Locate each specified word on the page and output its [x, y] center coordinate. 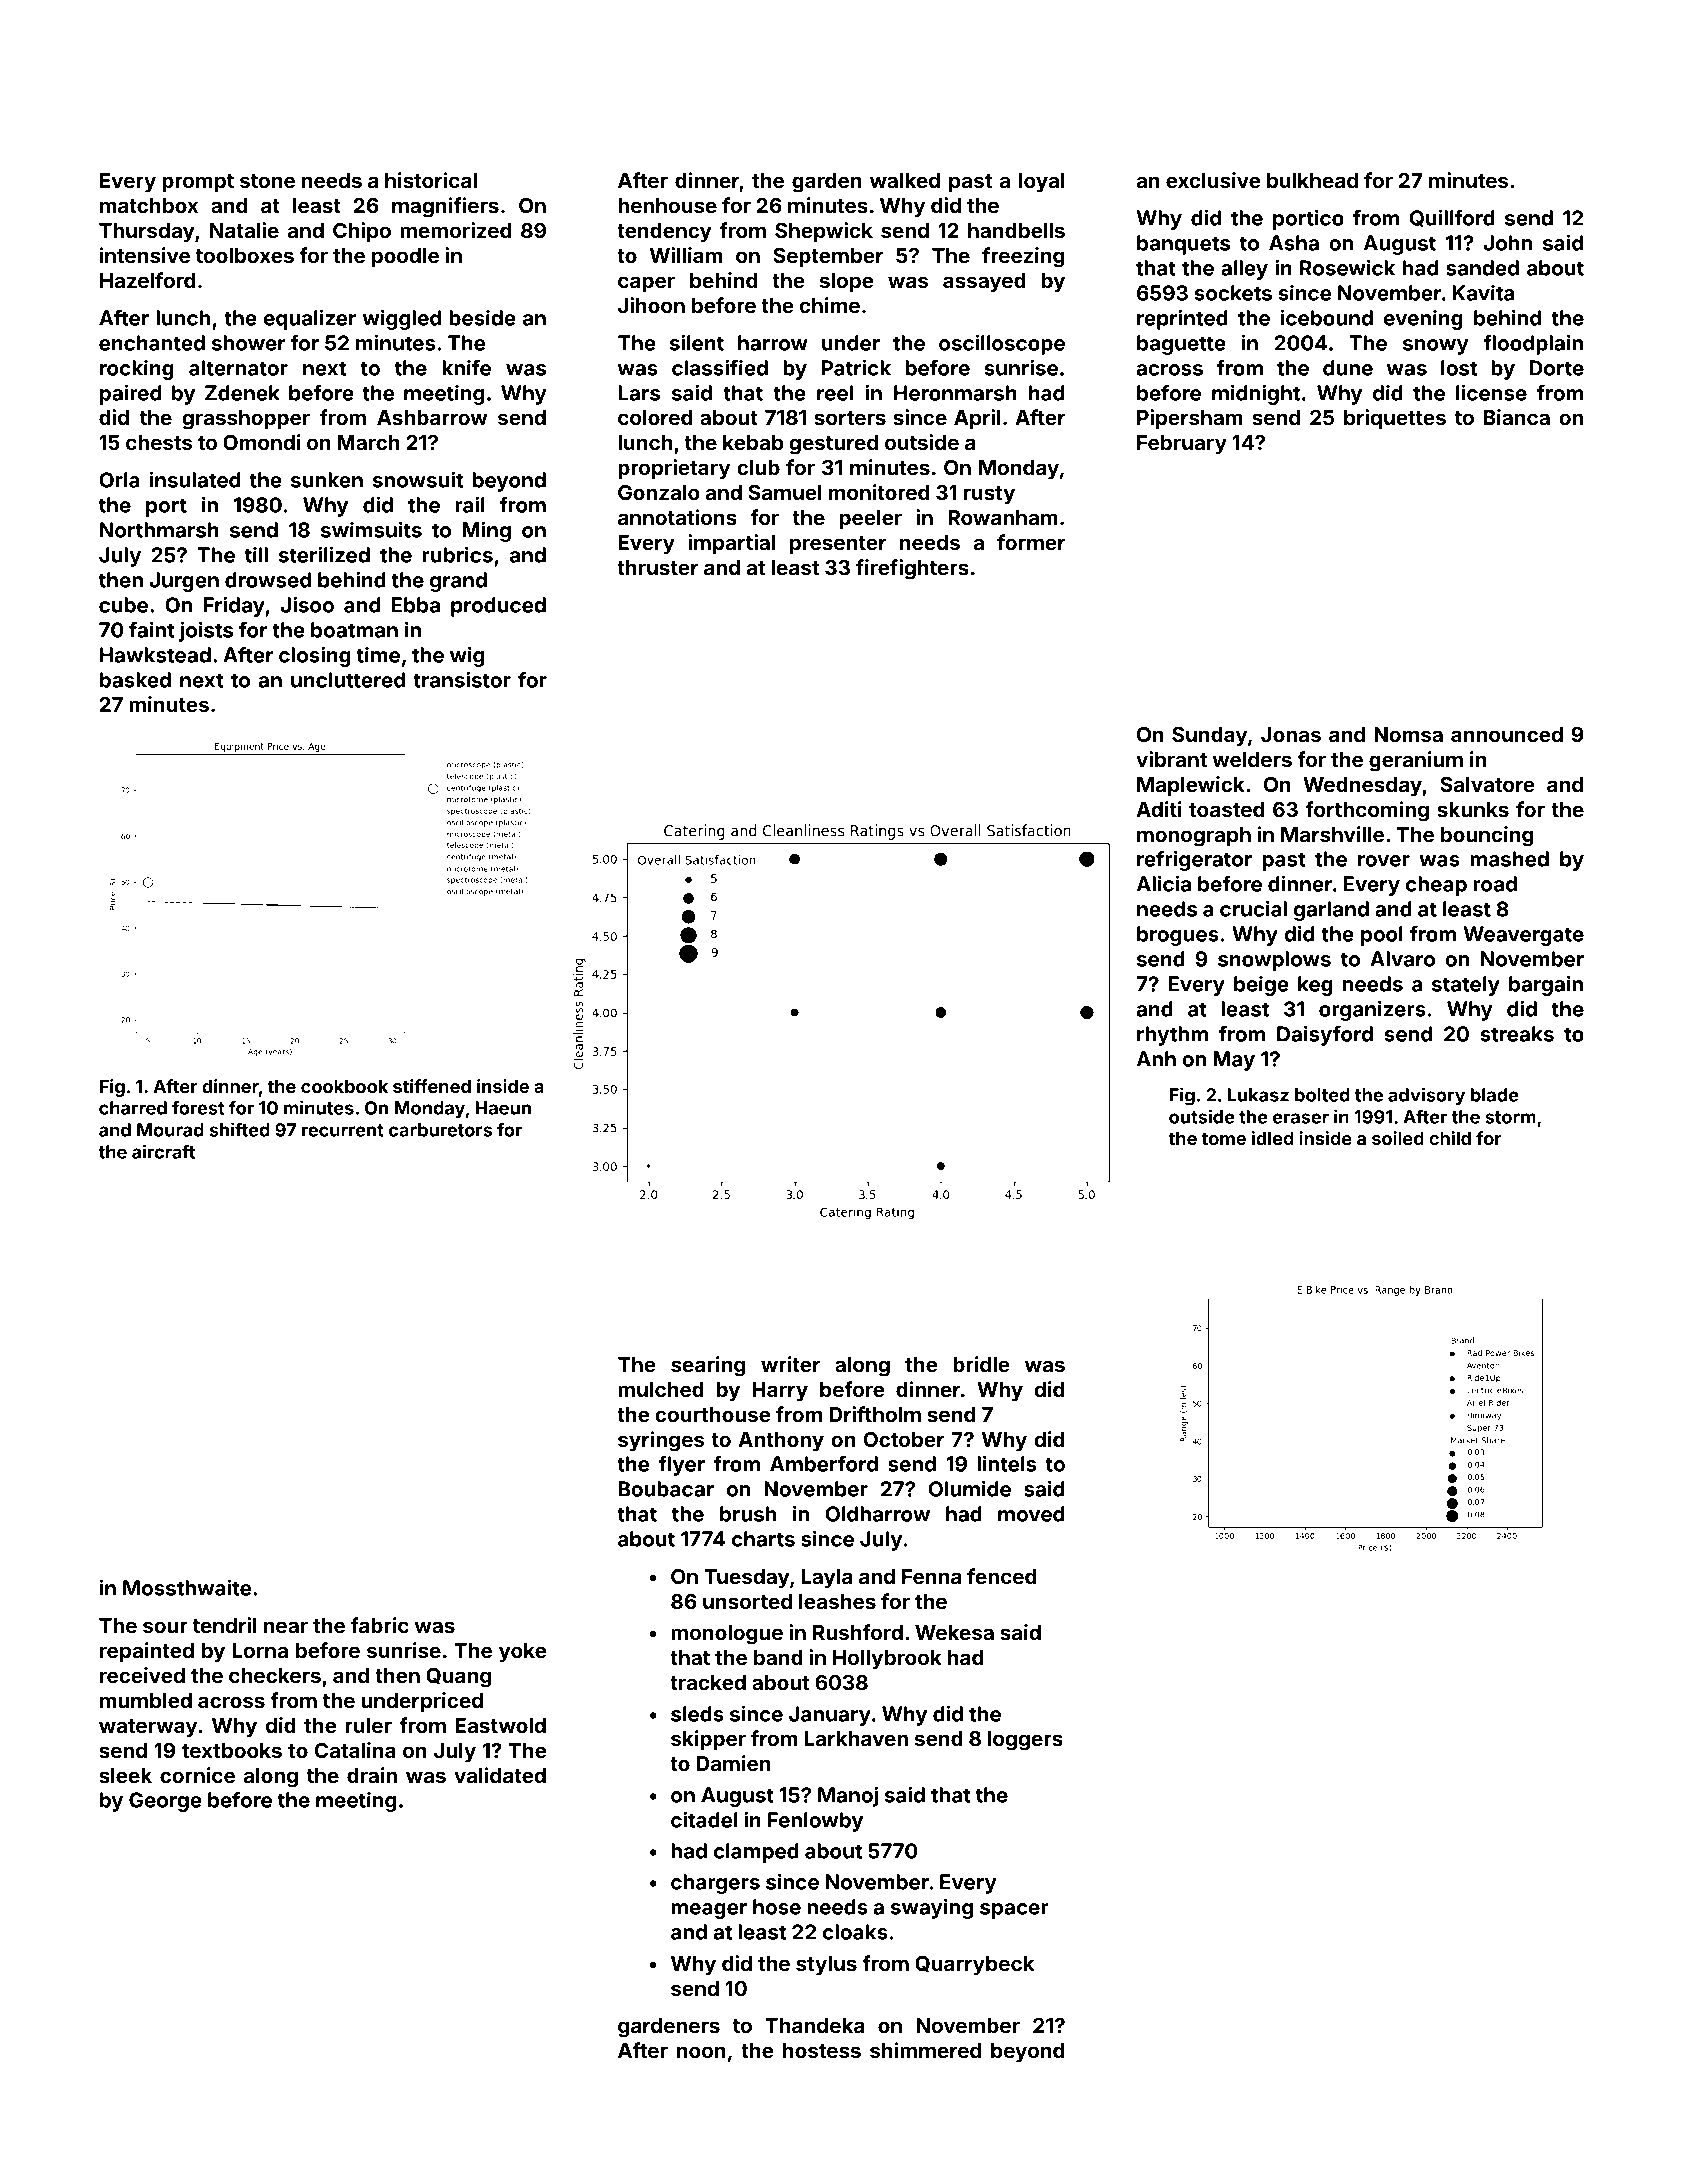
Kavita [1483, 293]
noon [701, 2052]
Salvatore [1487, 784]
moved [1031, 1514]
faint [151, 629]
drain [372, 1775]
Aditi [1159, 809]
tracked [708, 1682]
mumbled [146, 1700]
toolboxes [245, 255]
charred [133, 1108]
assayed [984, 283]
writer [790, 1364]
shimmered [925, 2050]
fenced [1001, 1576]
